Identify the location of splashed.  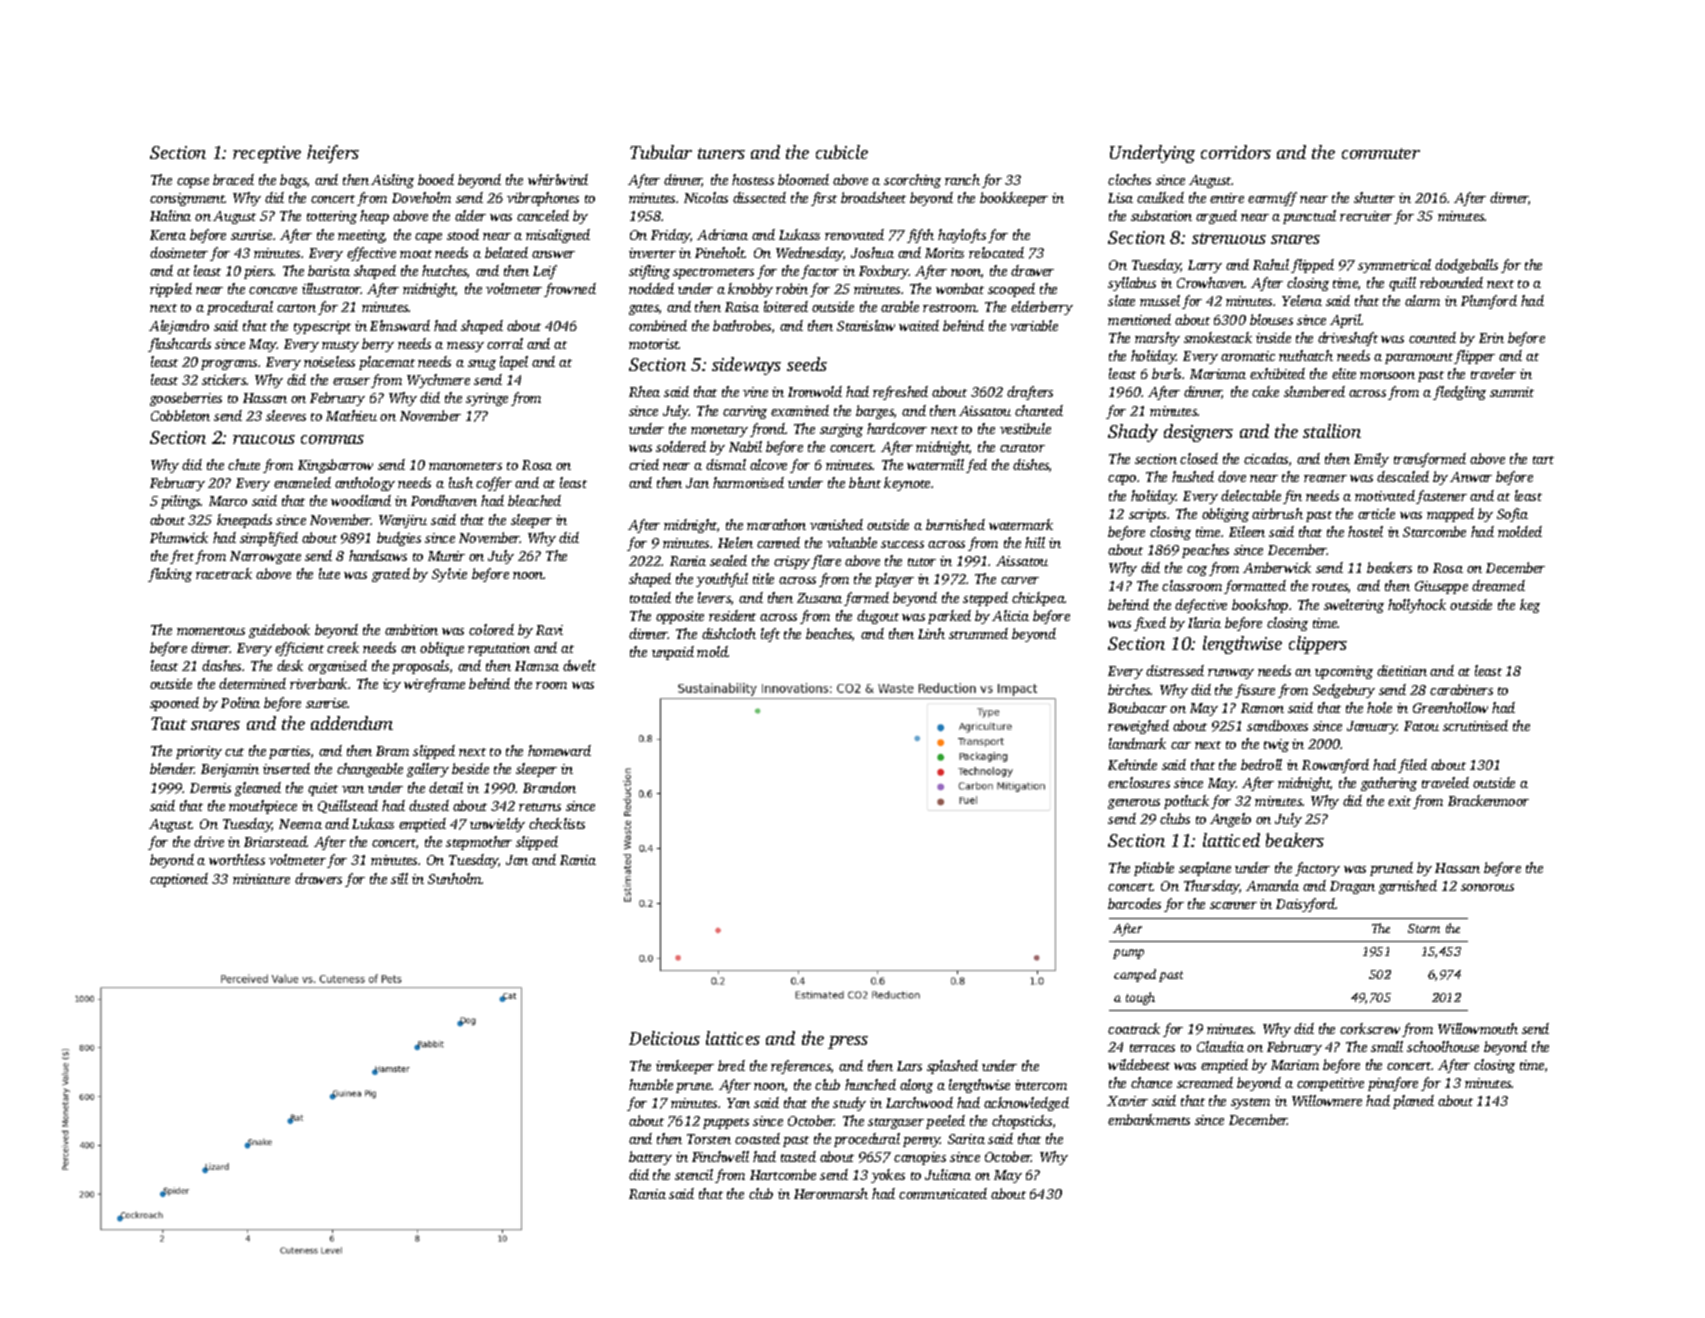
(952, 1067).
